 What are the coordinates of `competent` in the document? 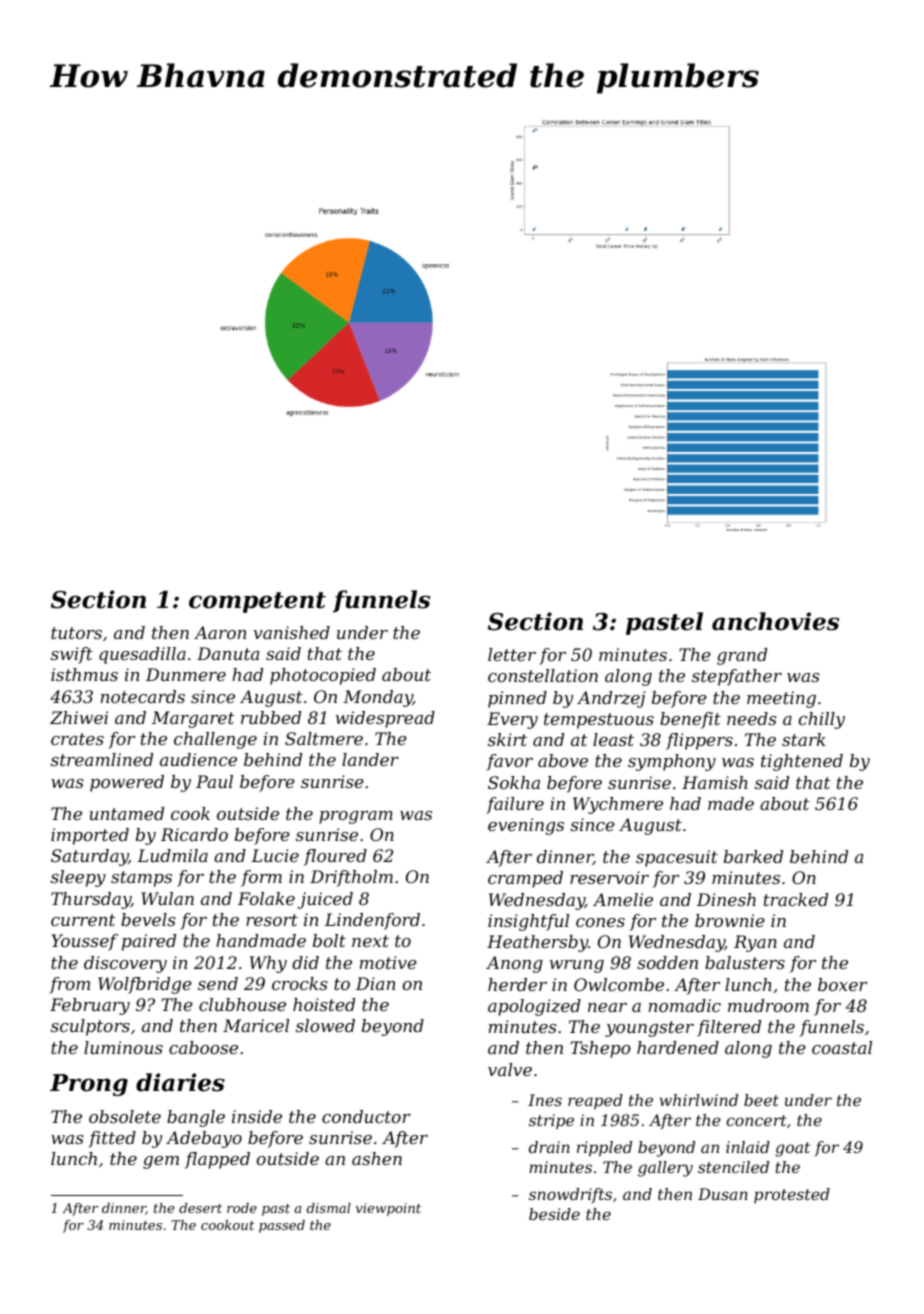 It's located at (257, 602).
